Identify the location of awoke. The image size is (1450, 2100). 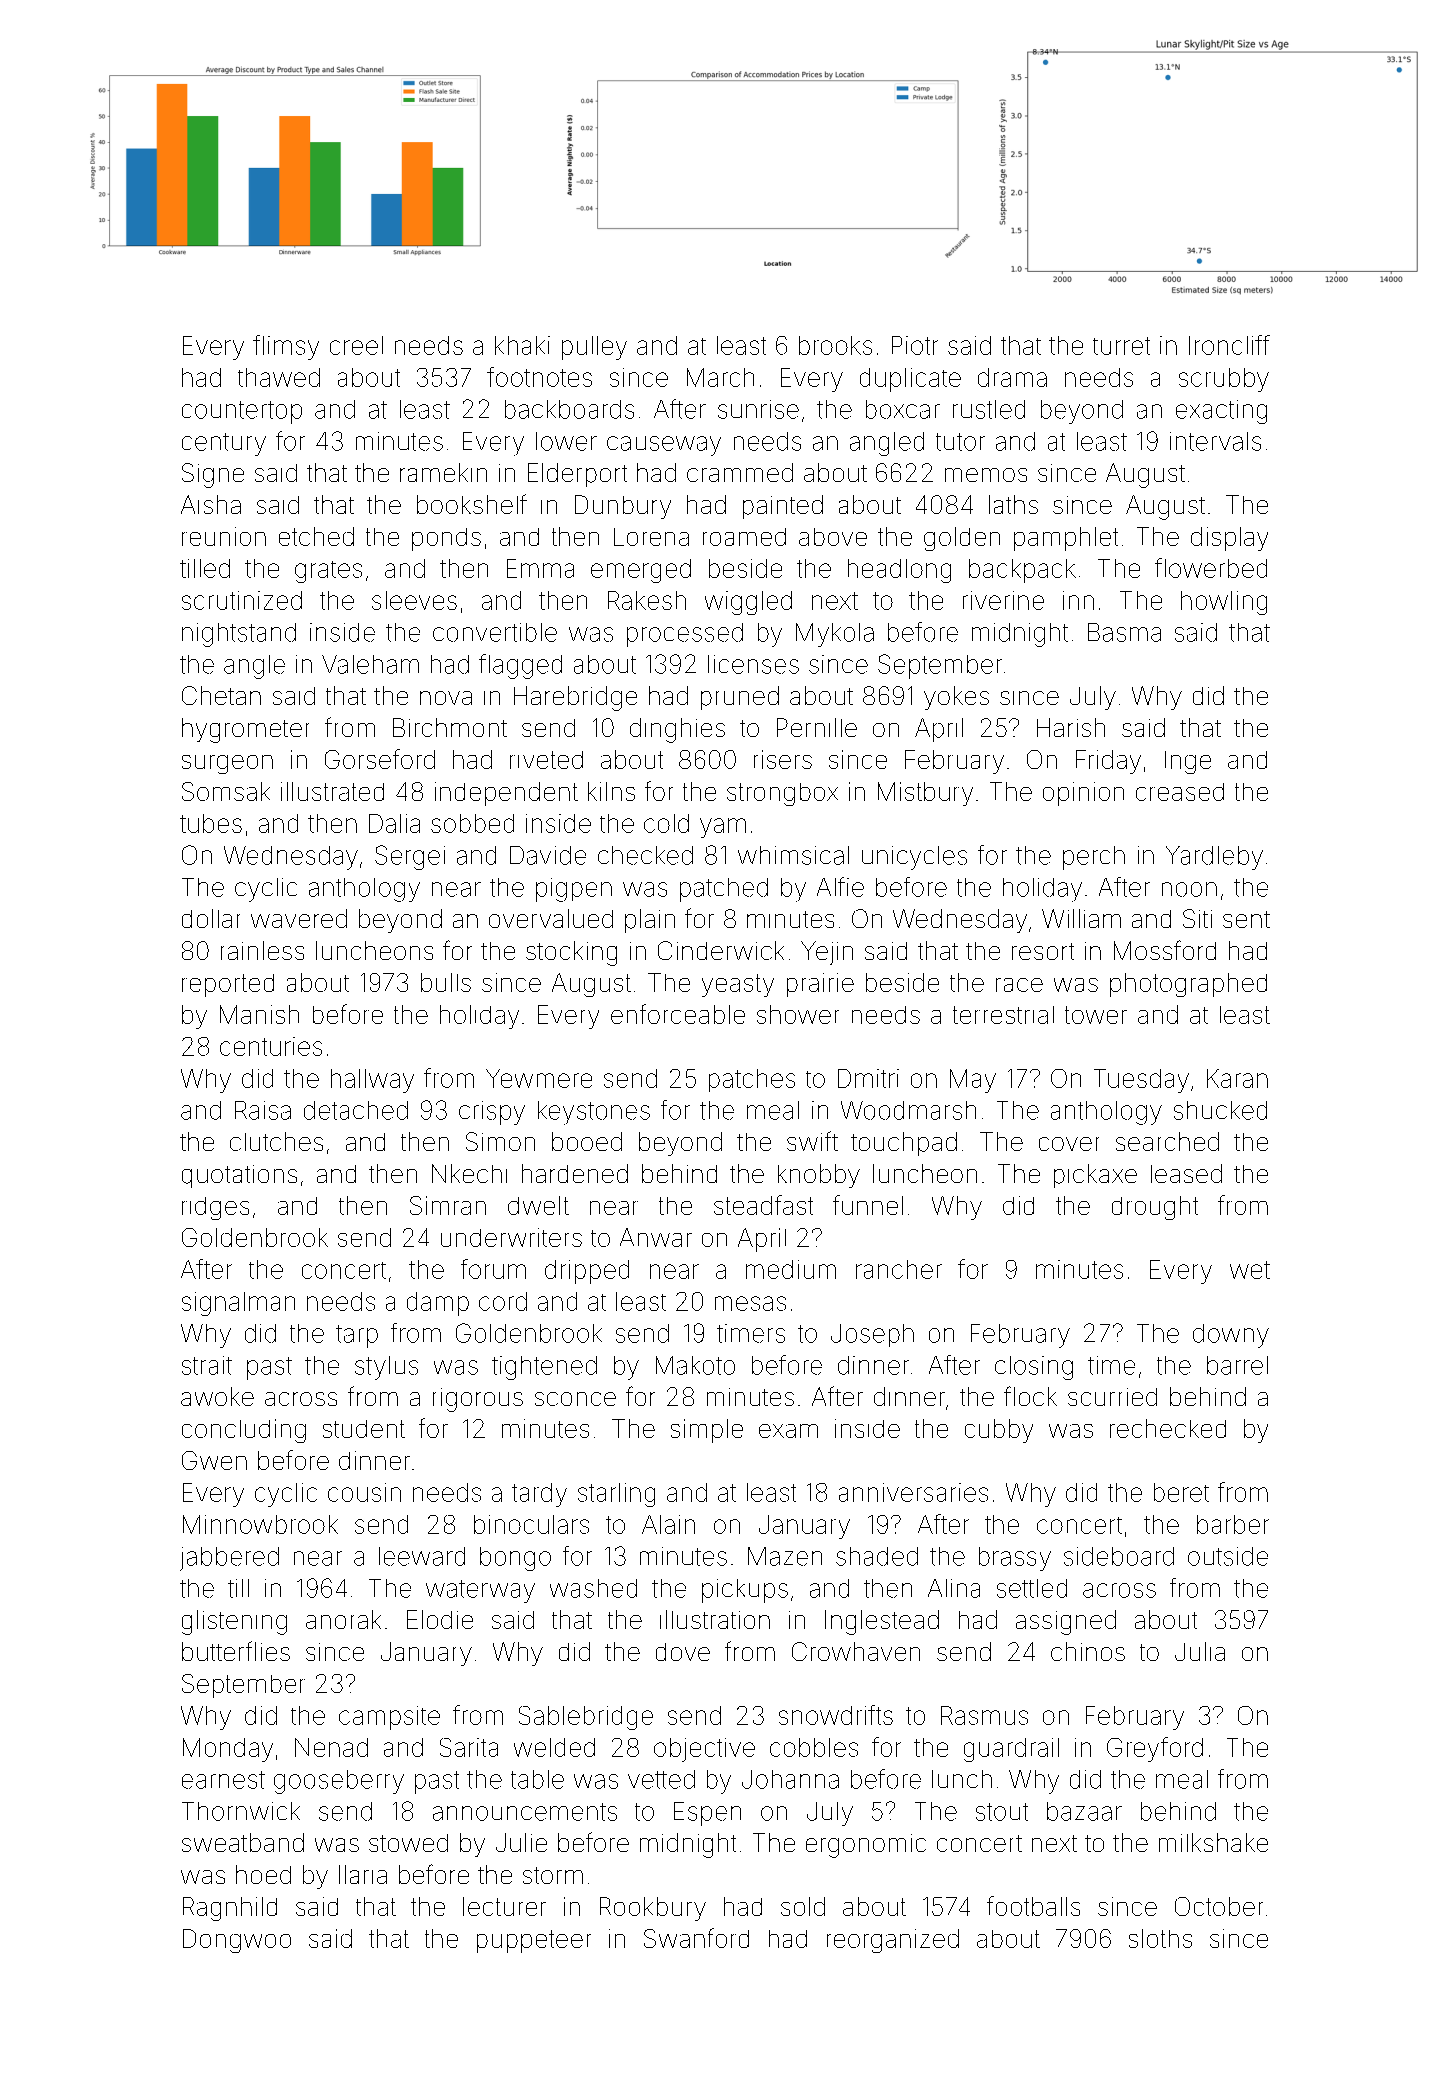
(217, 1396).
